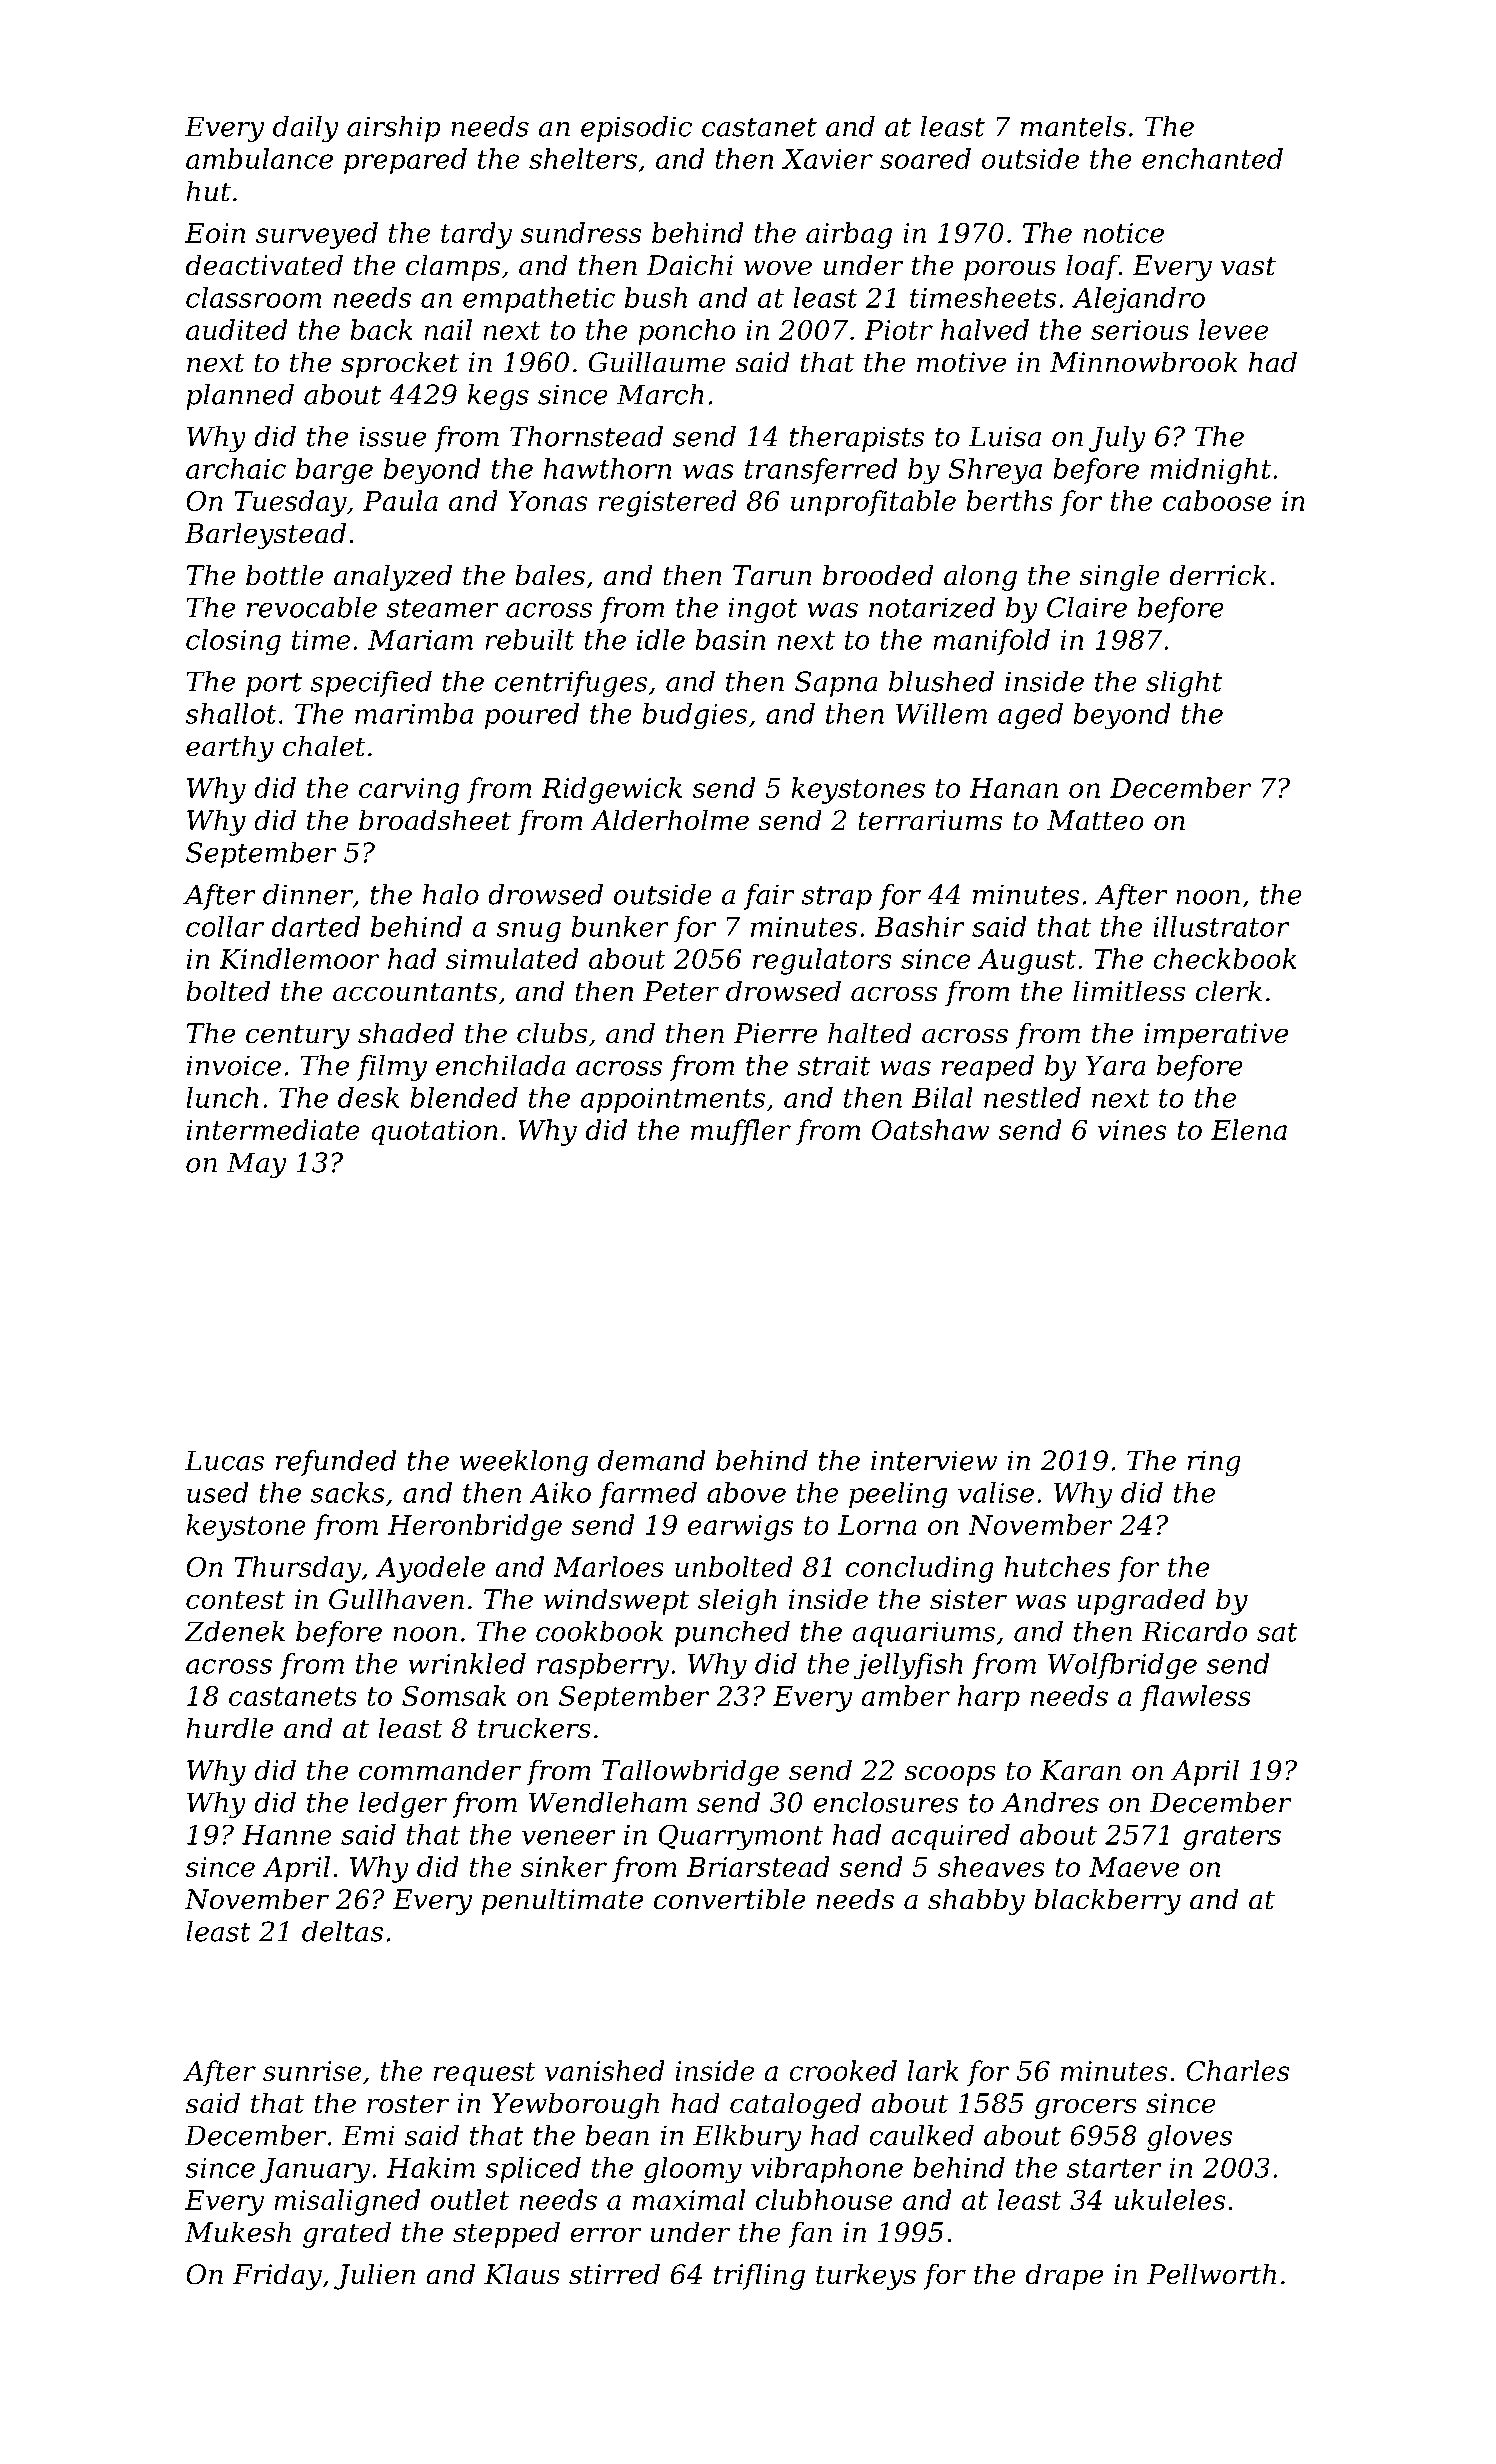  I want to click on idle, so click(661, 639).
